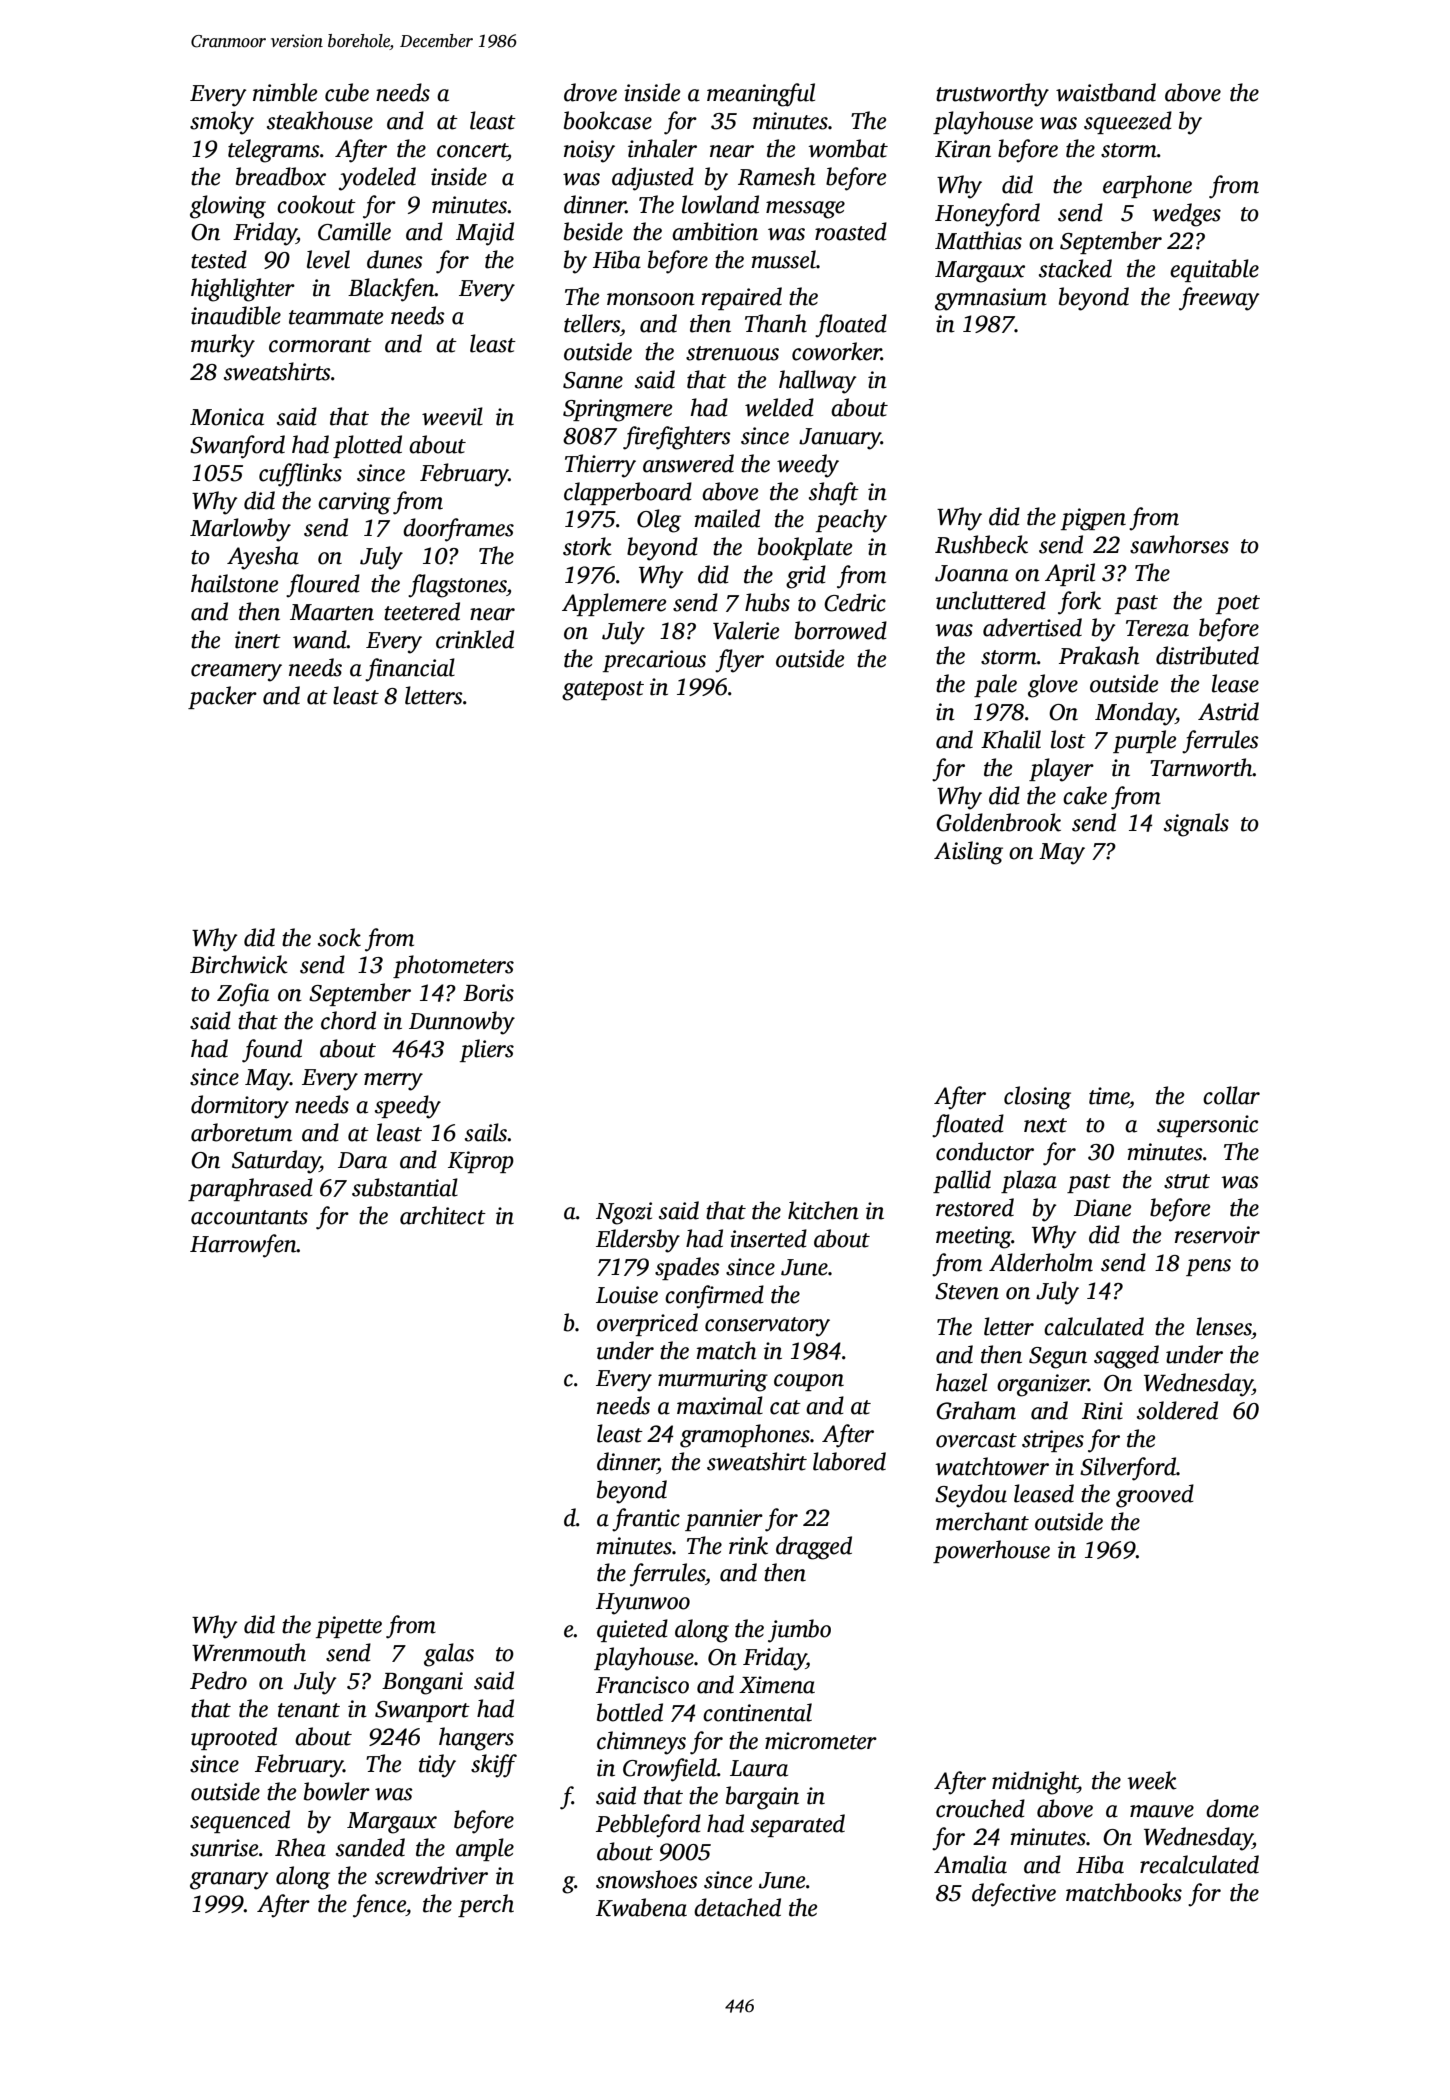 This document has height=2100, width=1450. Describe the element at coordinates (603, 691) in the document. I see `gatepost` at that location.
